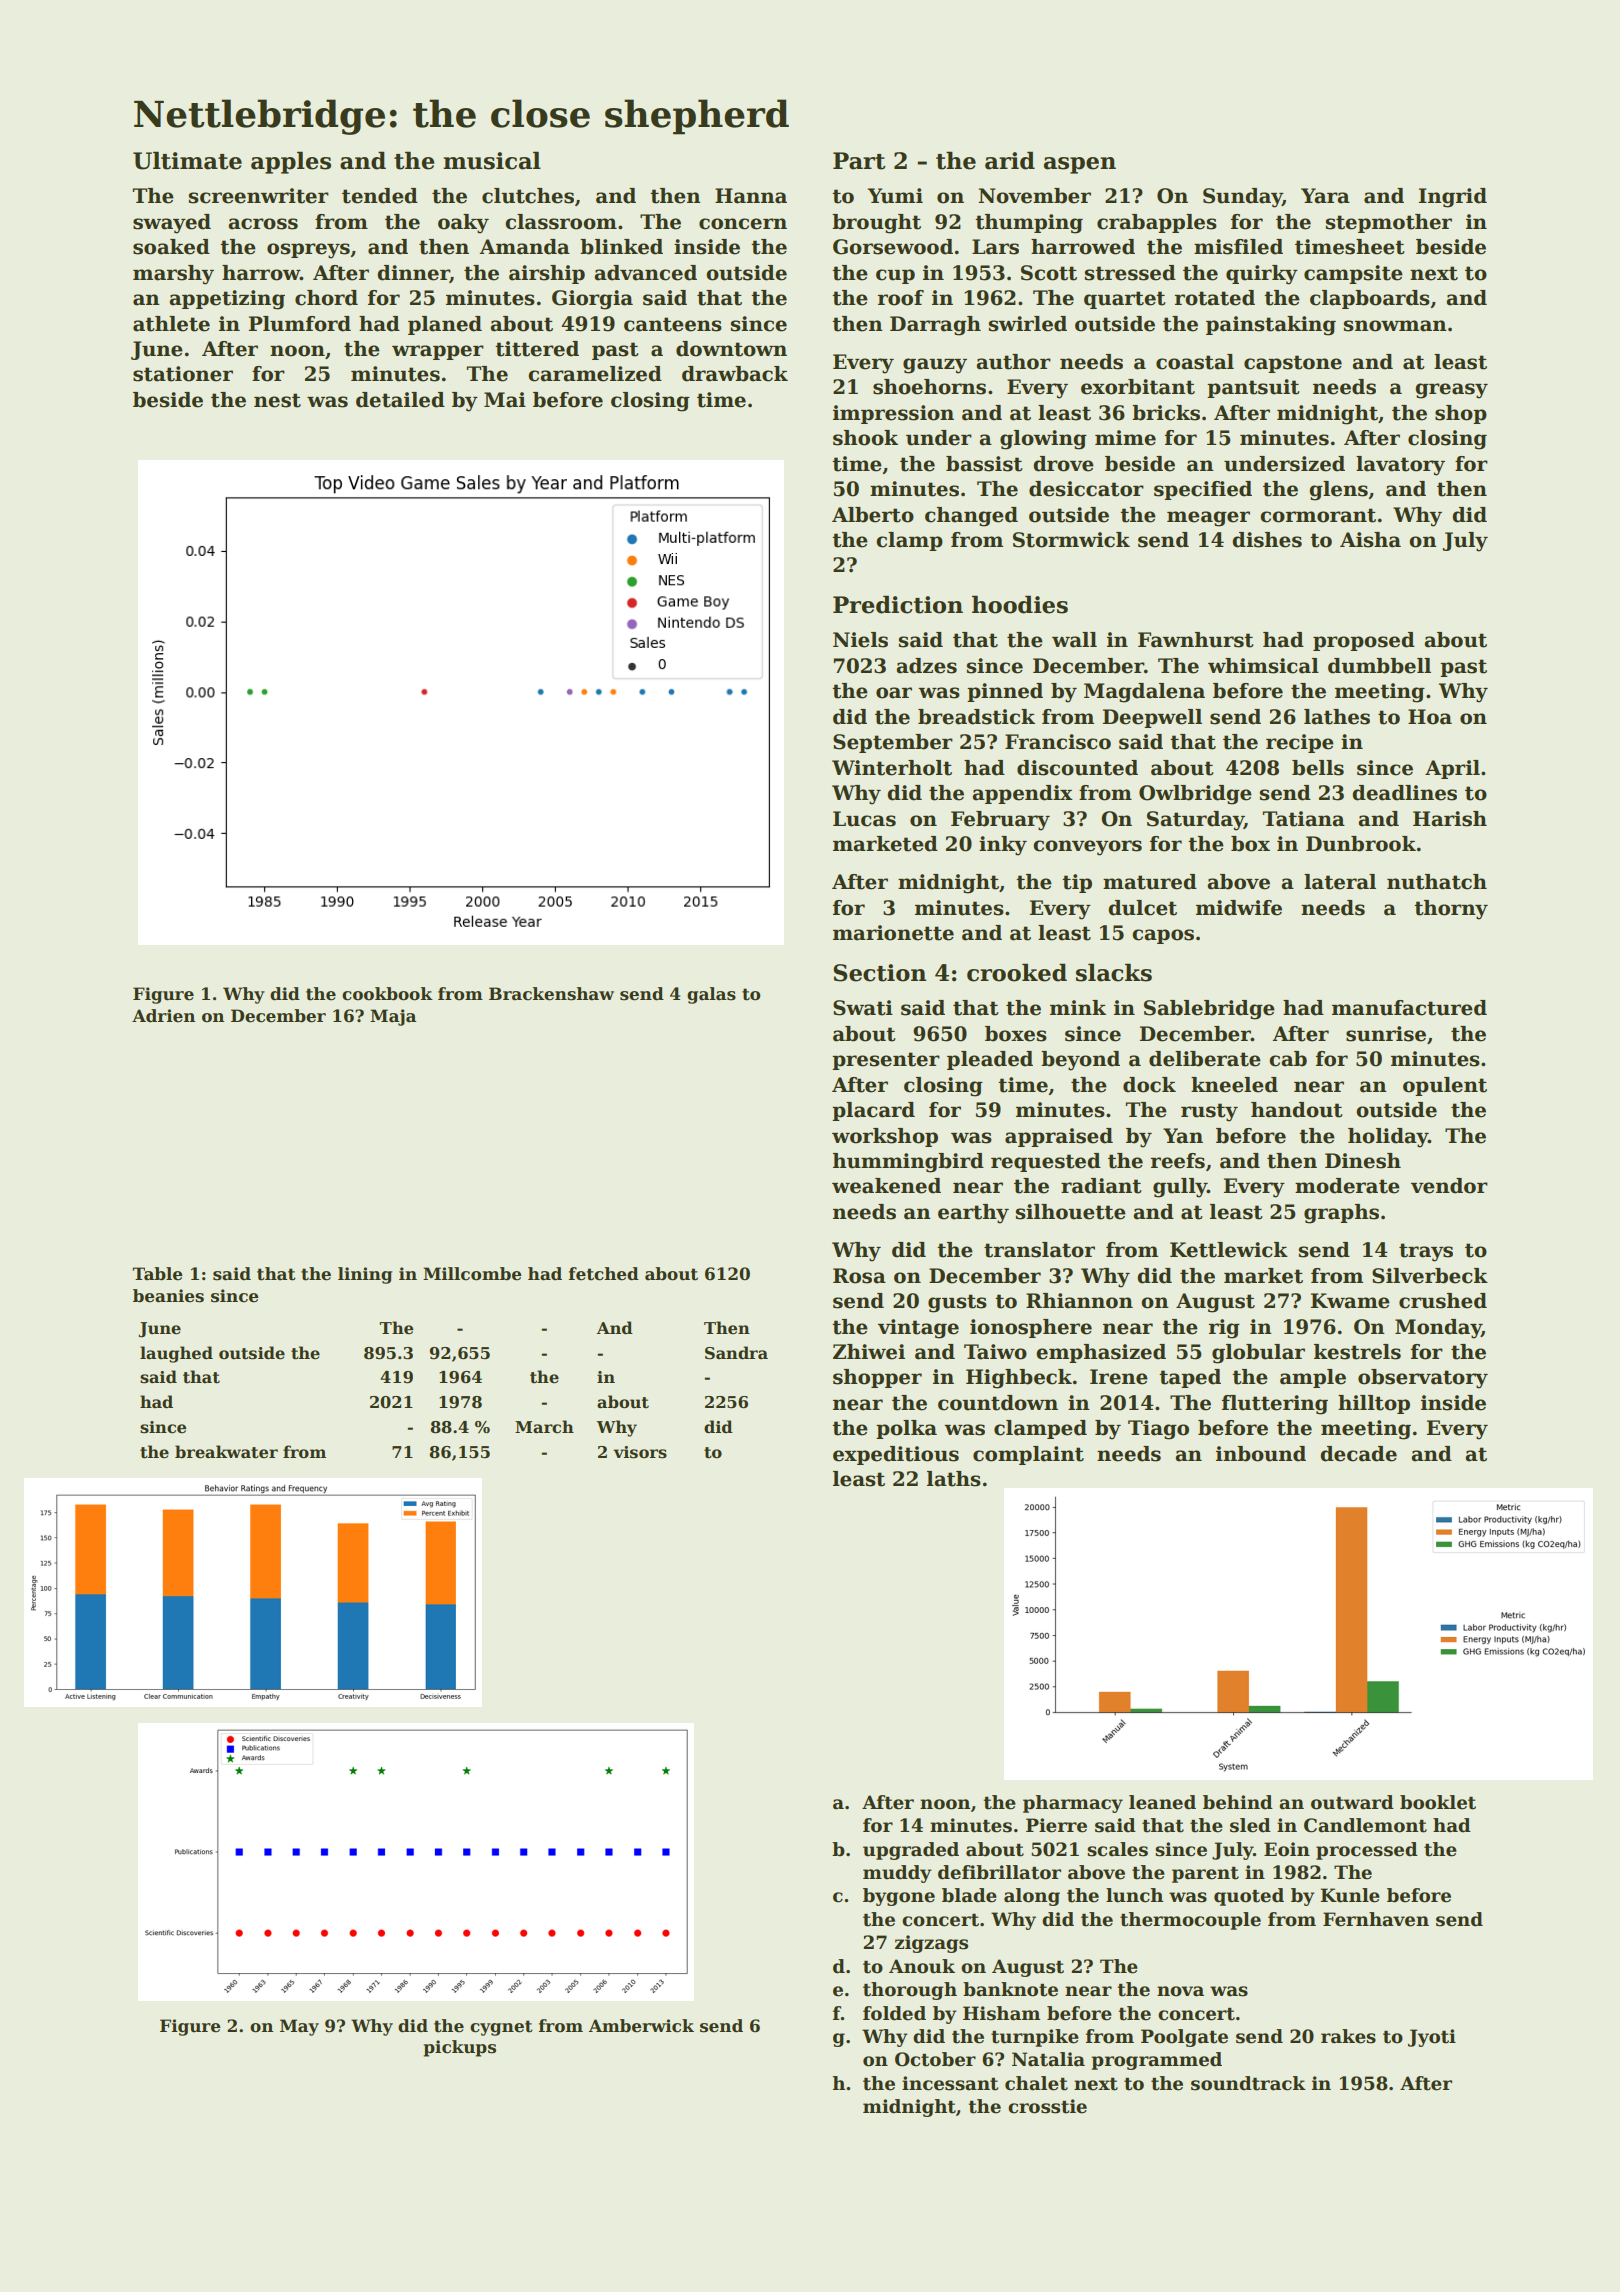  What do you see at coordinates (896, 1455) in the document?
I see `expeditious` at bounding box center [896, 1455].
